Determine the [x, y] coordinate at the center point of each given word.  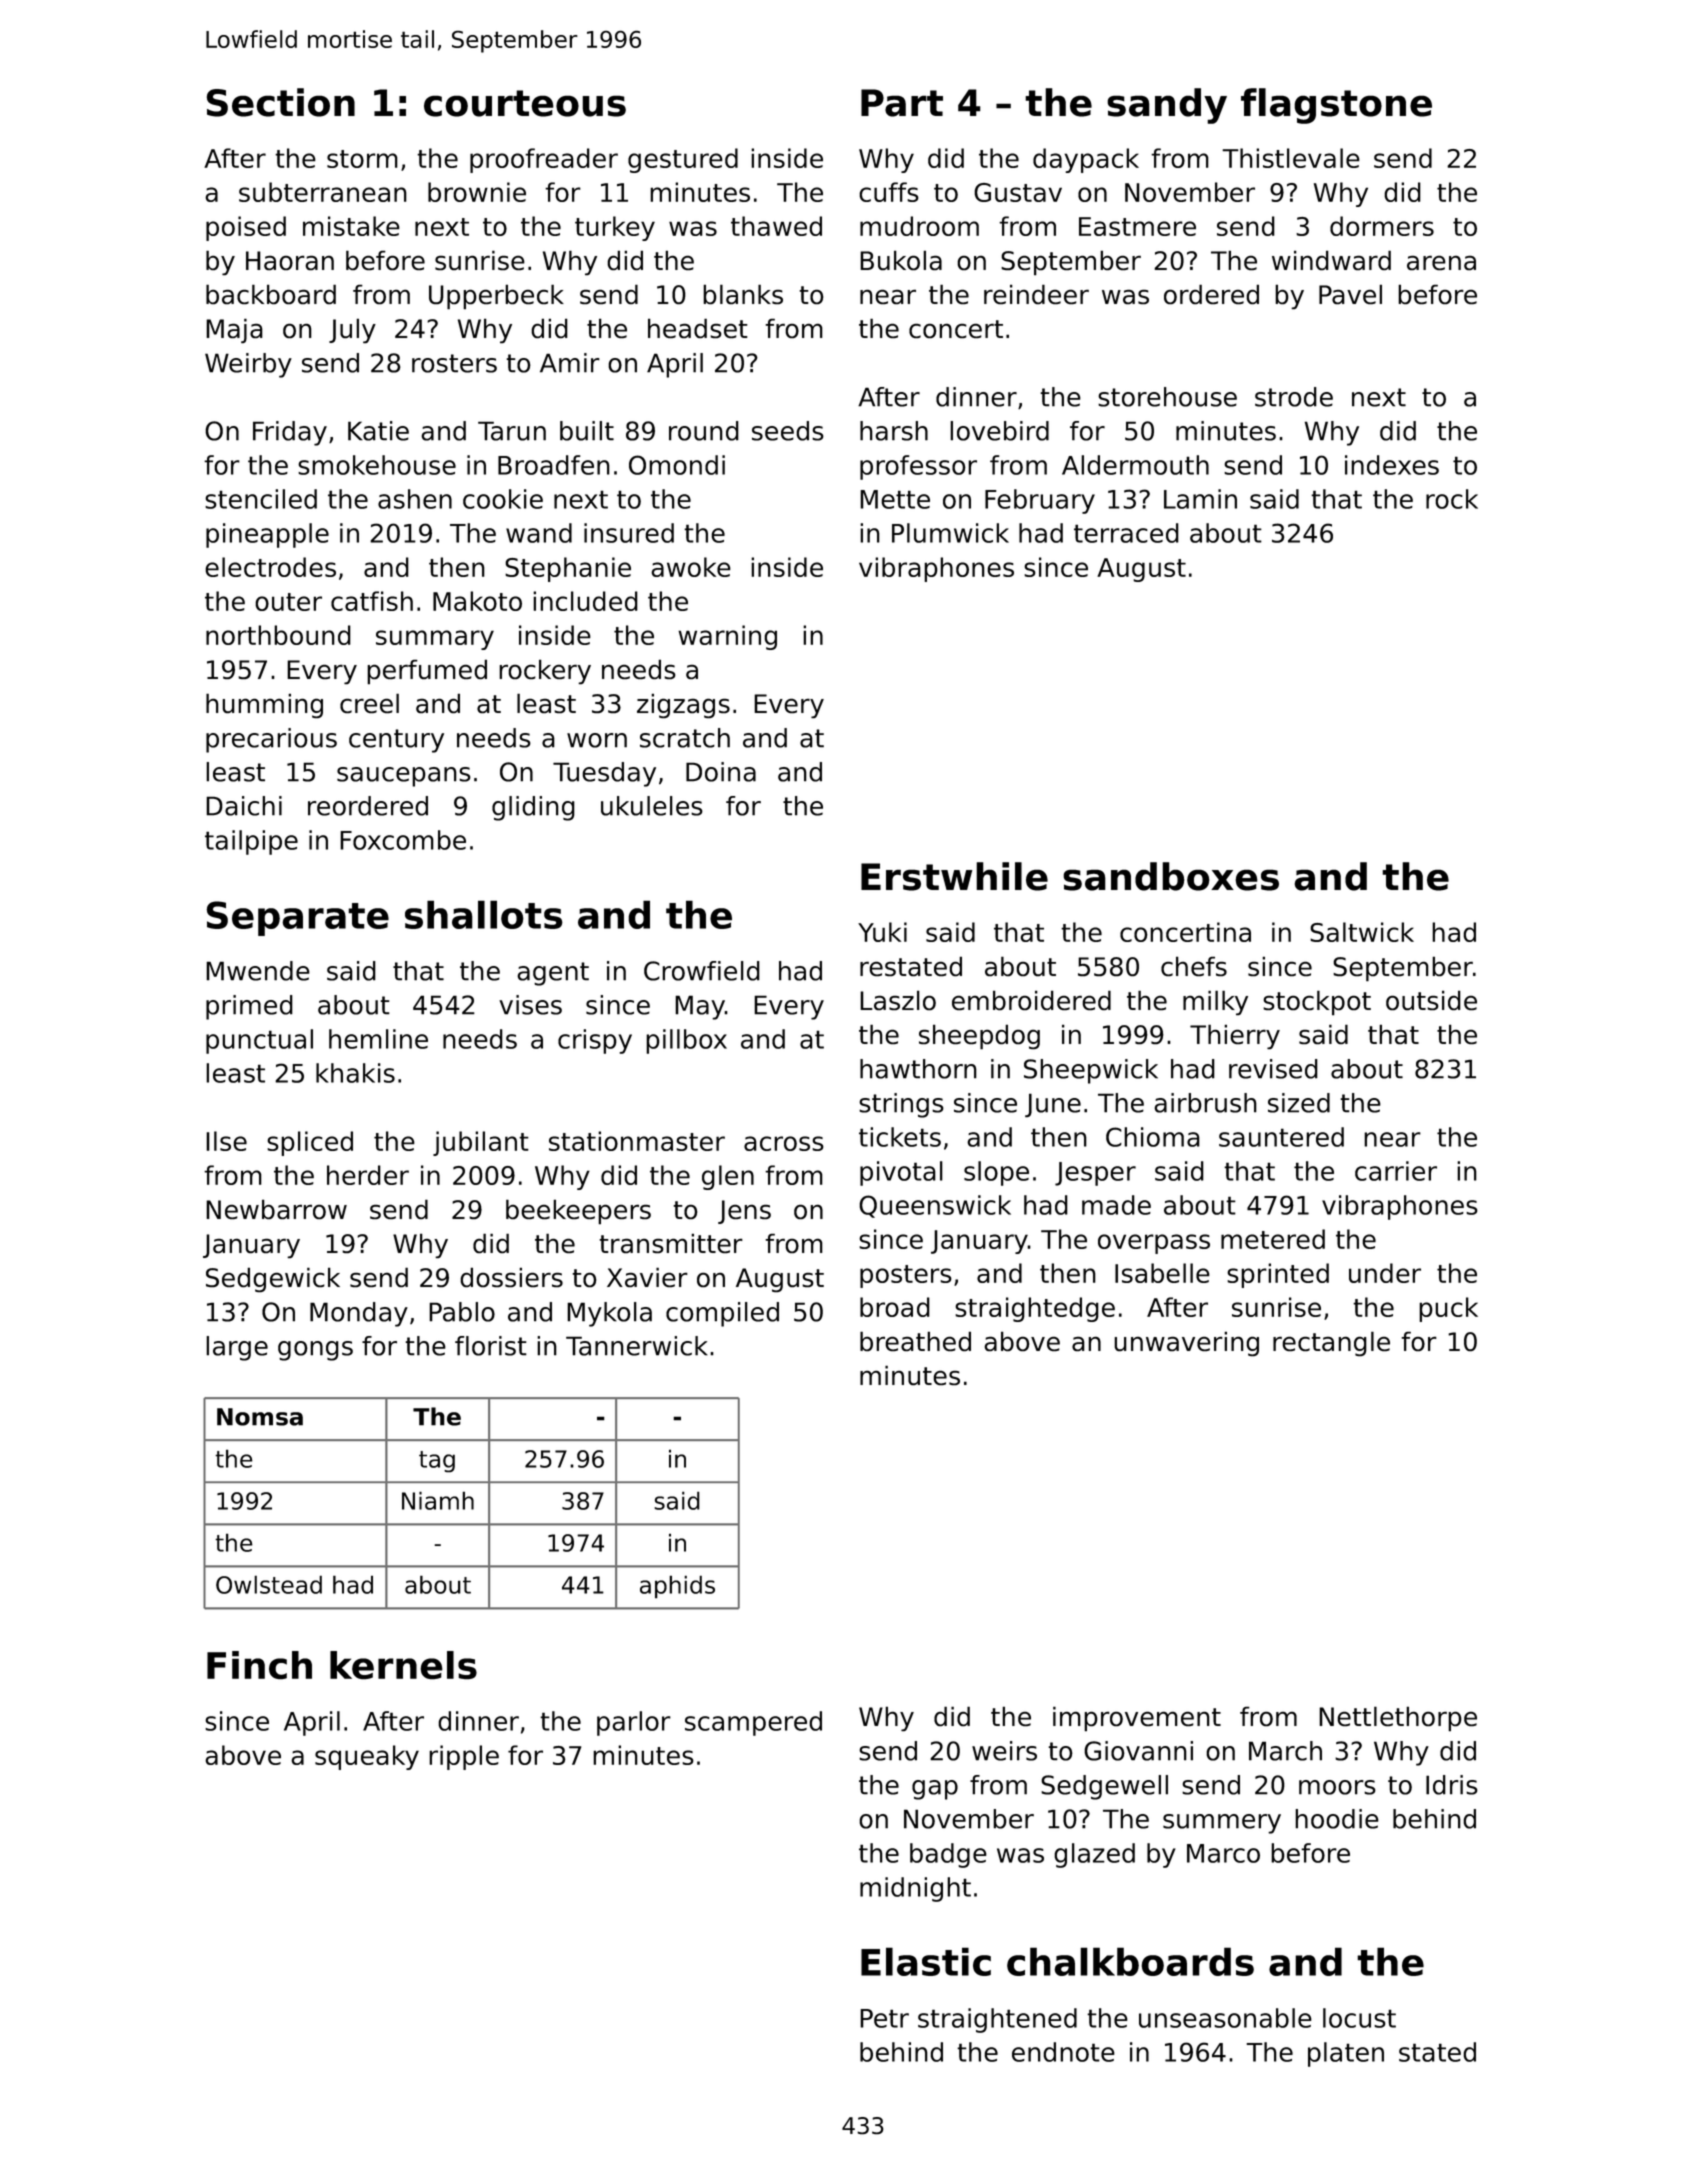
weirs [1004, 1751]
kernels [403, 1665]
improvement [1137, 1719]
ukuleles [652, 806]
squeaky [367, 1757]
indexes [1392, 465]
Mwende [258, 971]
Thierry [1235, 1036]
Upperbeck [496, 297]
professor [918, 467]
